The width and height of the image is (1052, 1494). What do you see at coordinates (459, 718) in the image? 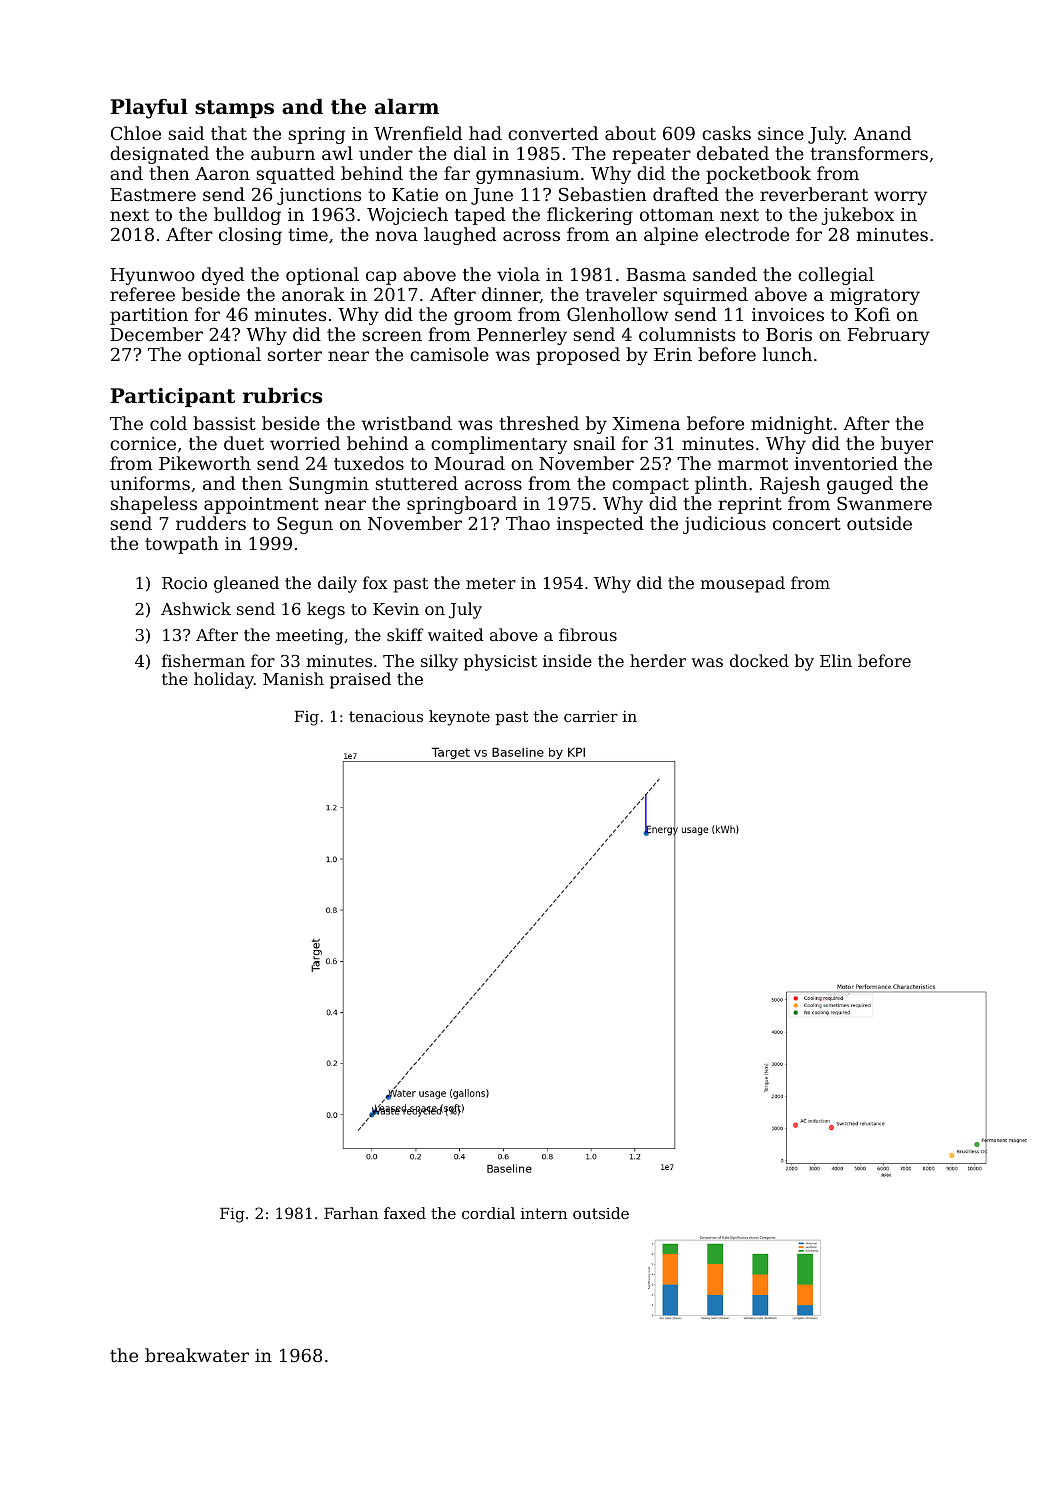
I see `keynote` at bounding box center [459, 718].
